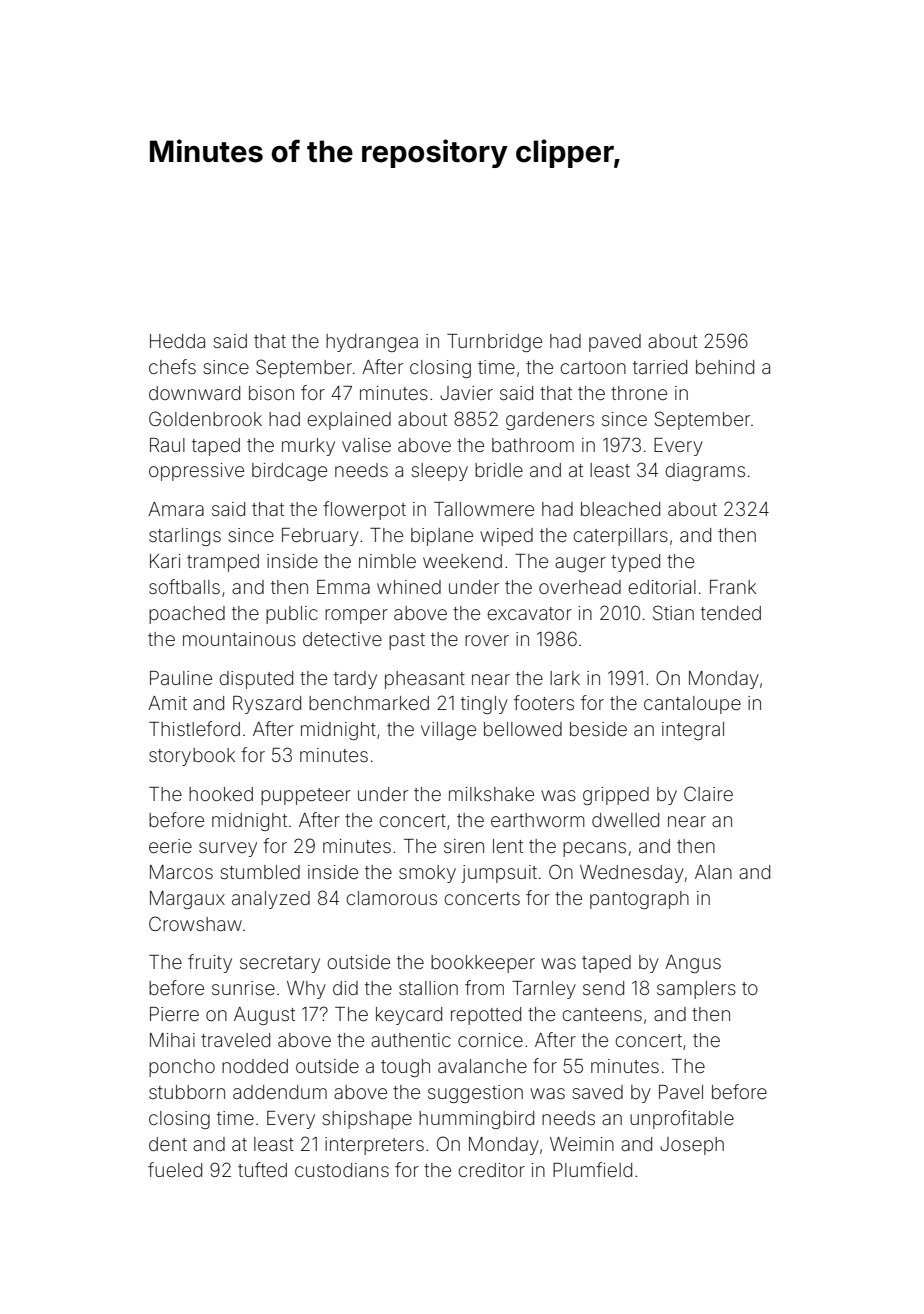 This page has height=1314, width=924. Describe the element at coordinates (681, 1092) in the page. I see `Pavel` at that location.
